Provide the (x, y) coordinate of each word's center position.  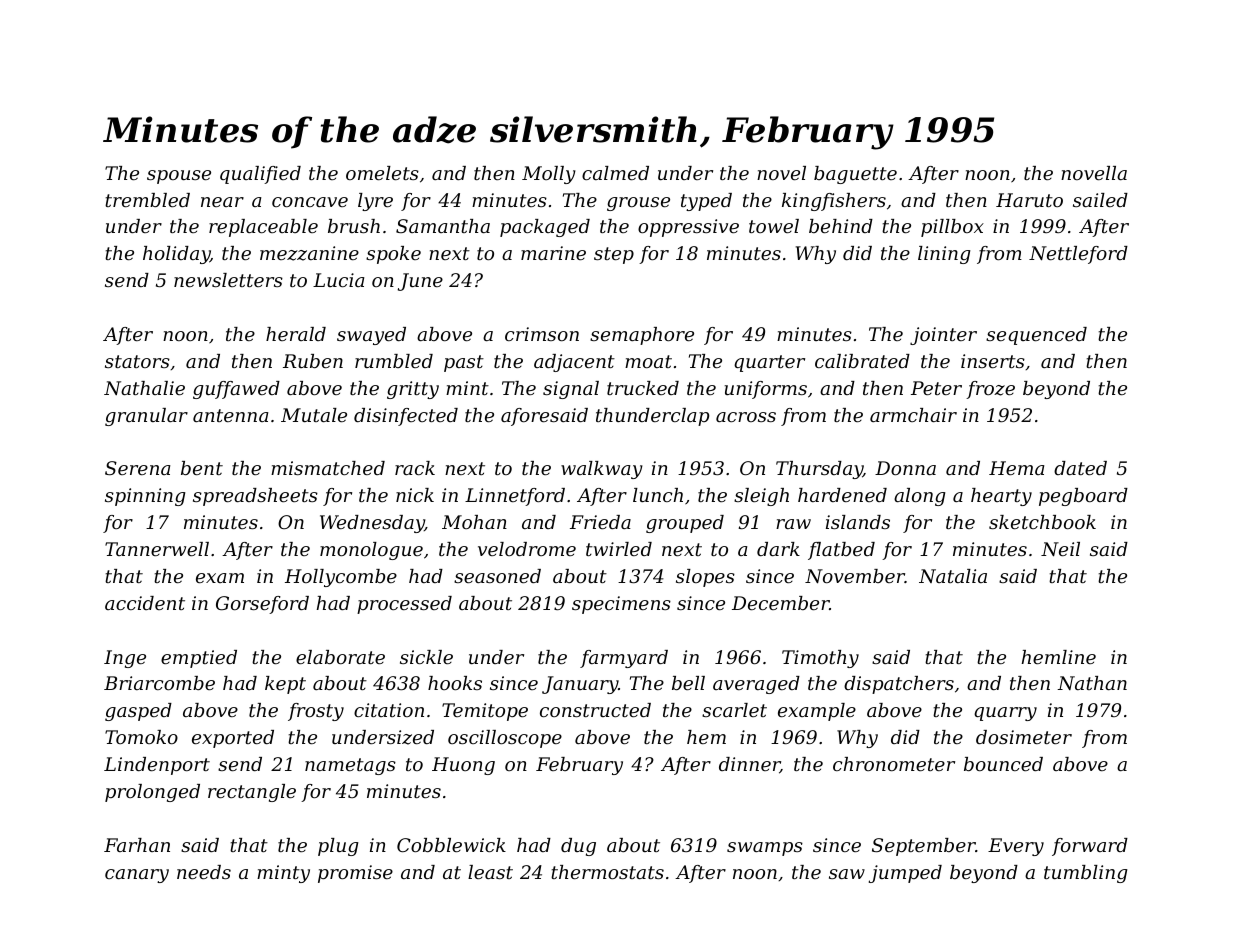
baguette (855, 175)
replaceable (263, 228)
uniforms (766, 390)
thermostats (607, 872)
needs (204, 872)
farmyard (624, 659)
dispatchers (899, 685)
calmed (615, 173)
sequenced (1036, 336)
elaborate (340, 657)
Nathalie (144, 388)
